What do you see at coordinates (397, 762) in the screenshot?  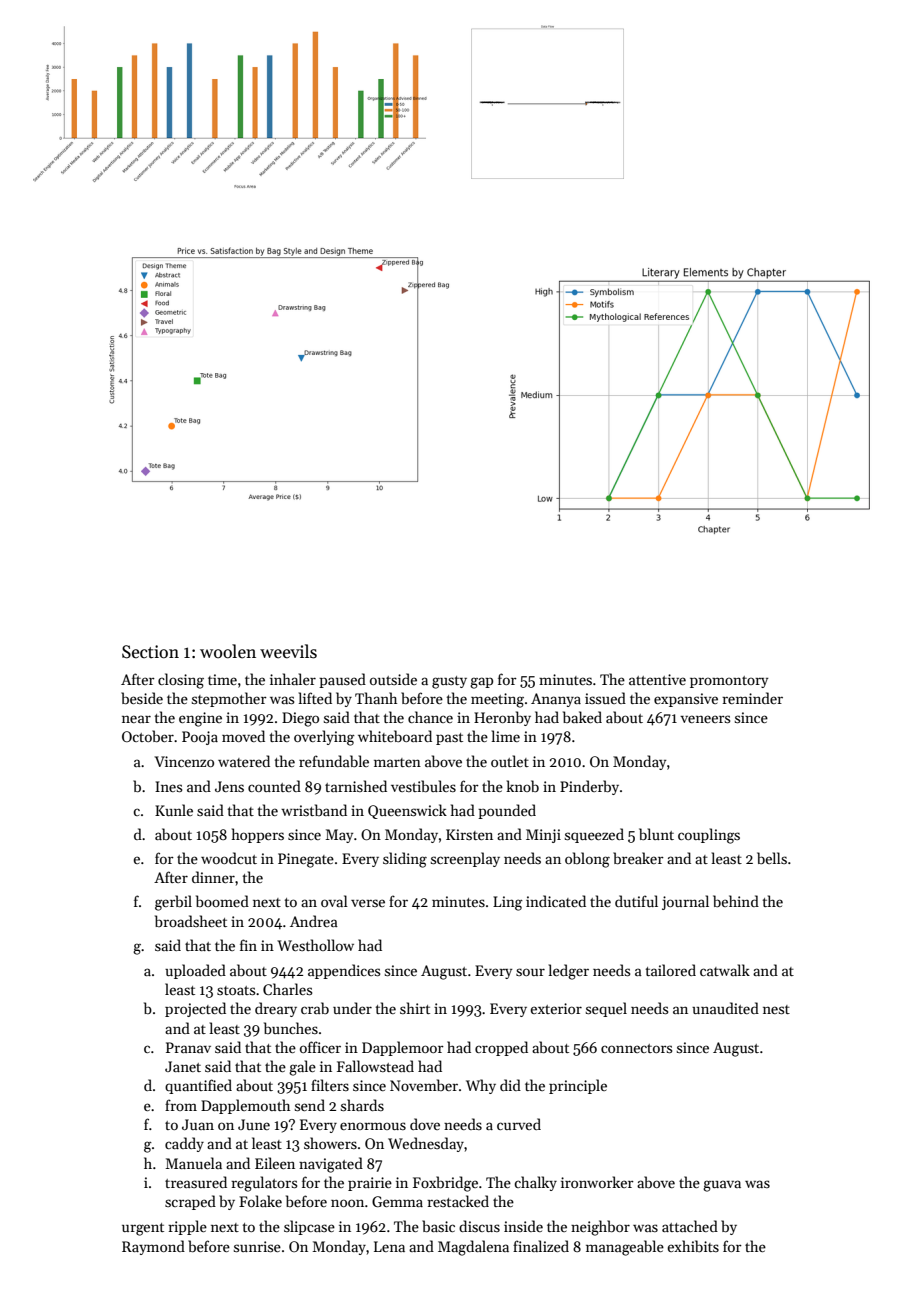 I see `marten` at bounding box center [397, 762].
